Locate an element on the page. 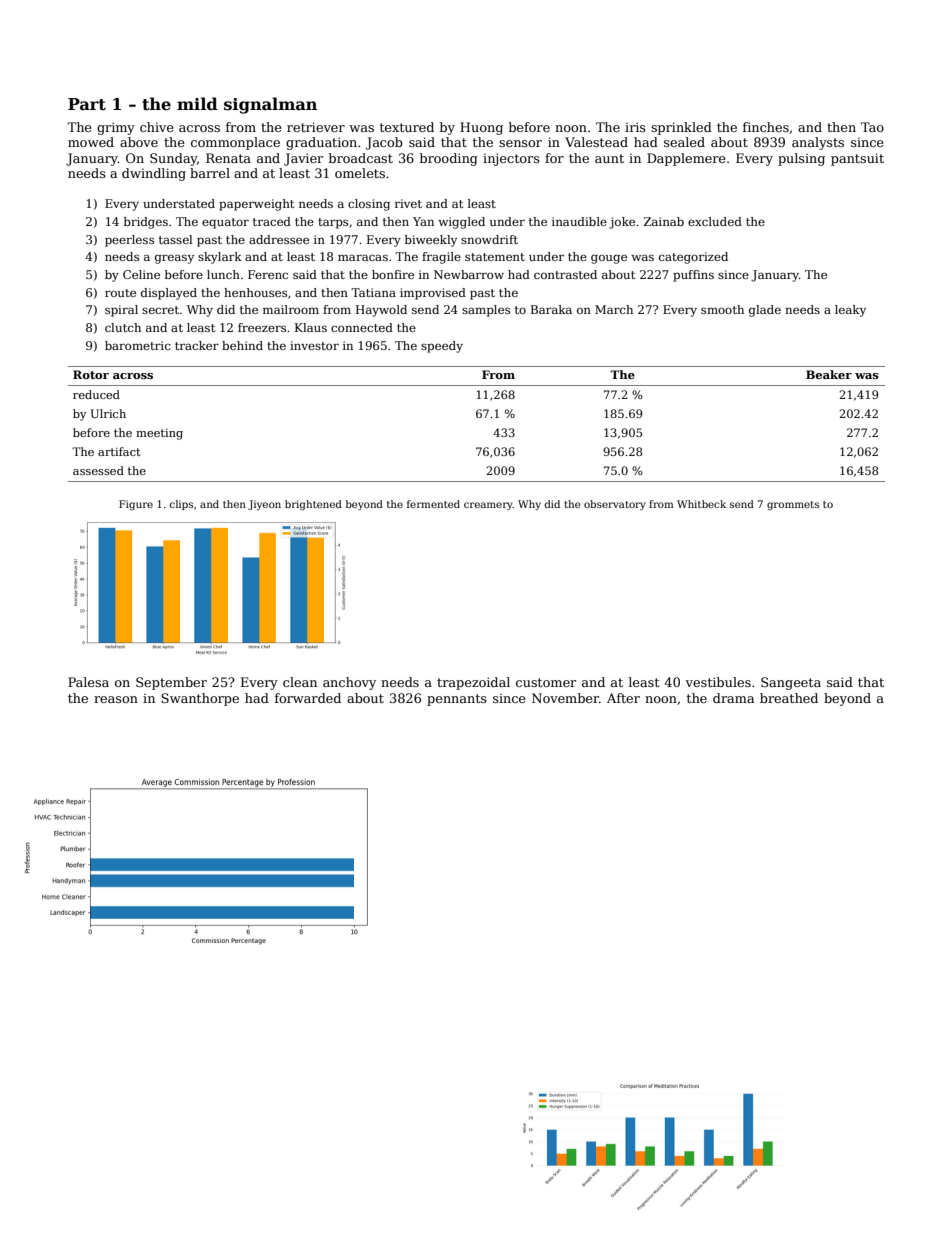 The height and width of the page is (1233, 952). fermented is located at coordinates (433, 504).
